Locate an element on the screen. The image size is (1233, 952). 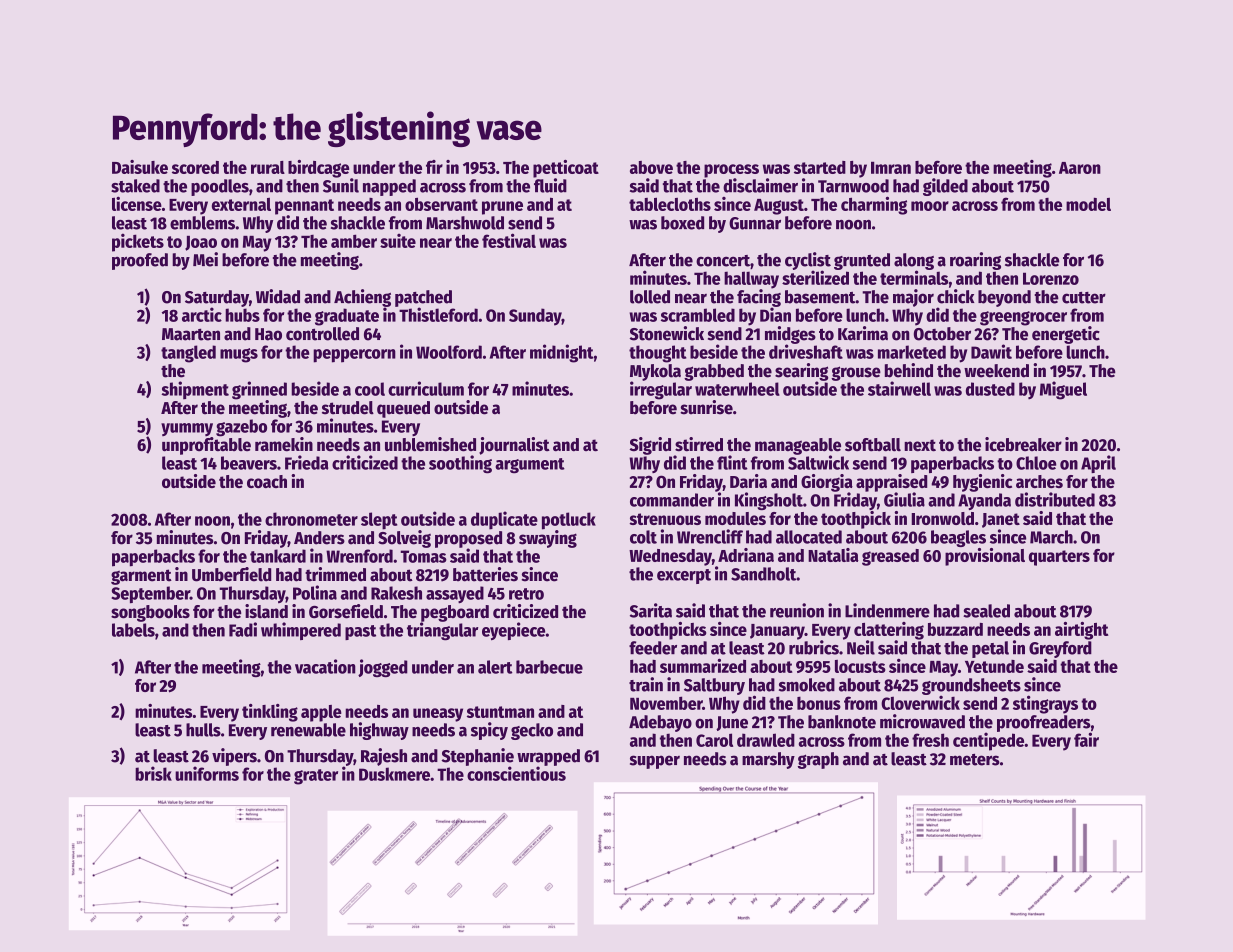
petticoat is located at coordinates (566, 169).
